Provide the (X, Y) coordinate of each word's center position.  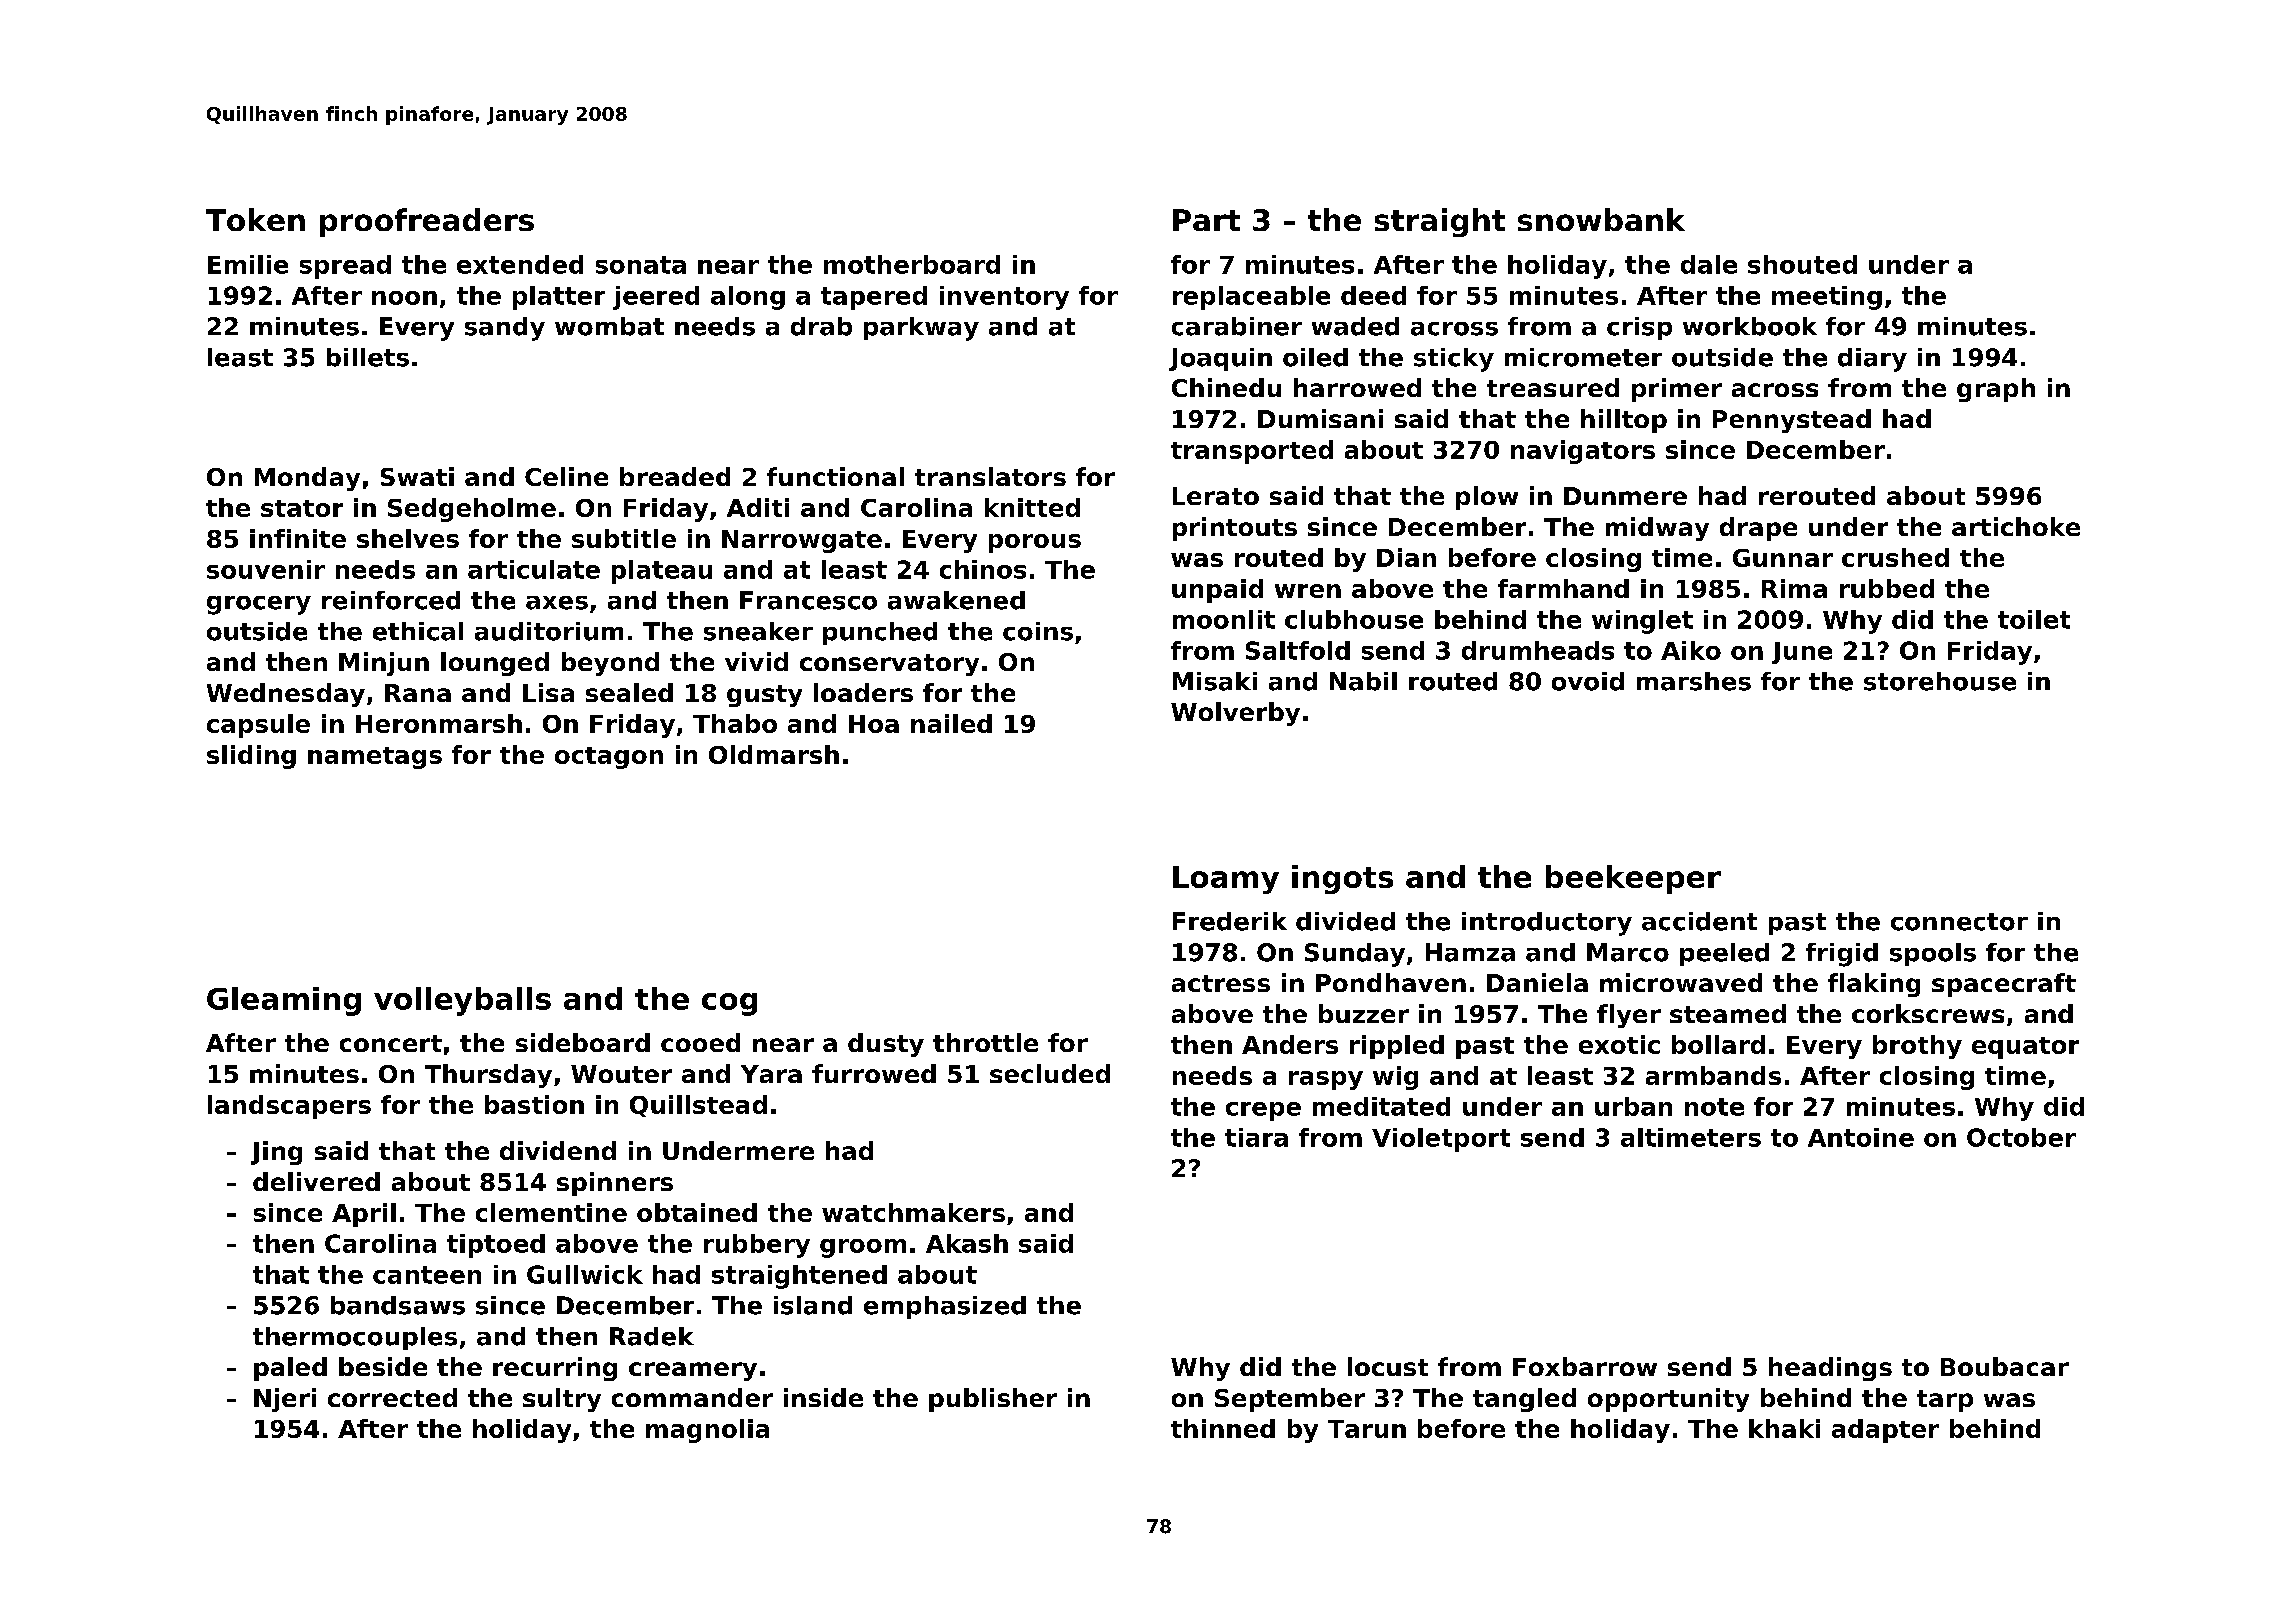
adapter (1885, 1431)
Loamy (1226, 880)
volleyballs (462, 1001)
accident (1699, 921)
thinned (1223, 1428)
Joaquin (1220, 359)
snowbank (1601, 219)
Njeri (285, 1400)
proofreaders (427, 222)
